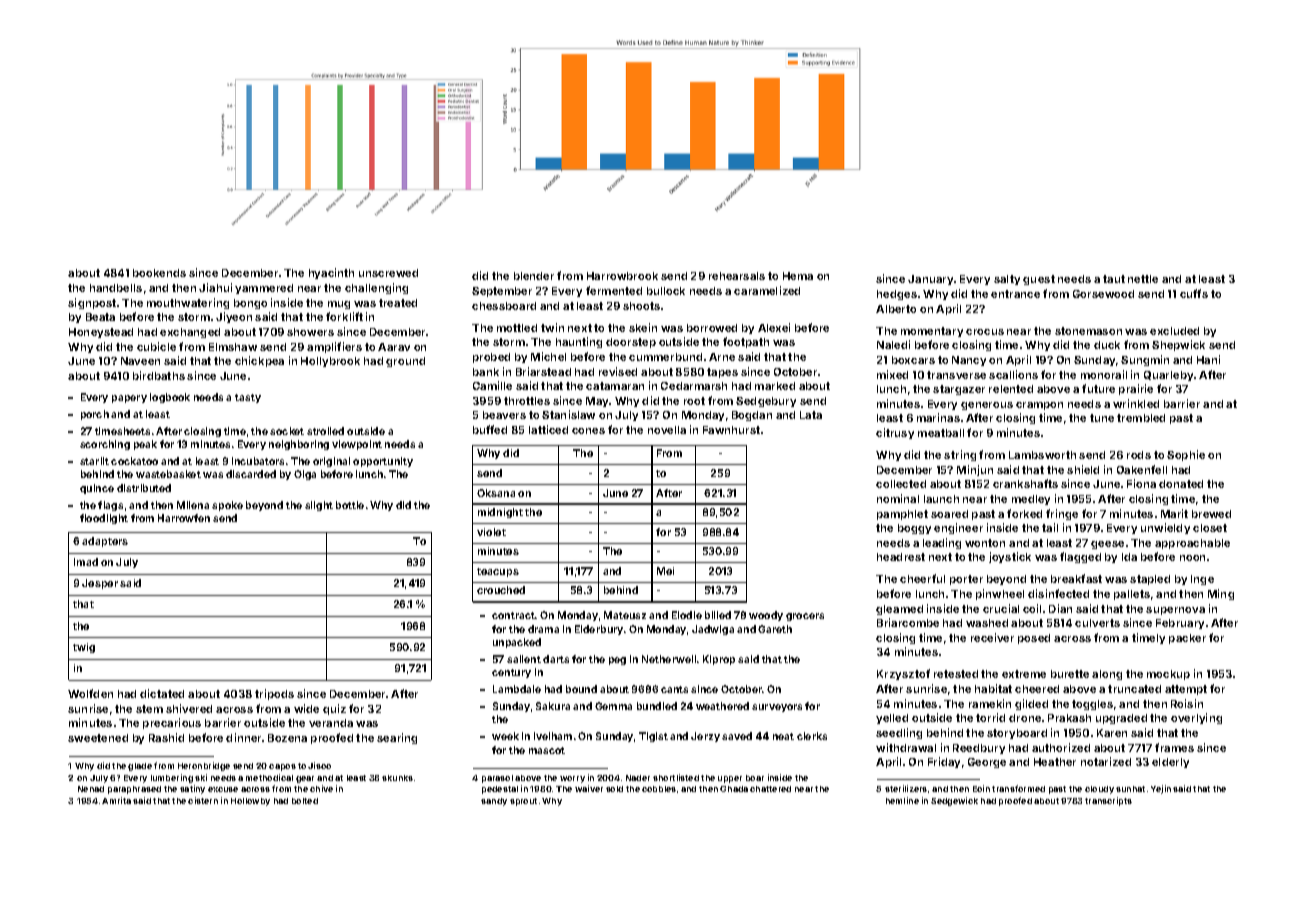 This screenshot has height=924, width=1308. Describe the element at coordinates (491, 358) in the screenshot. I see `probed` at that location.
